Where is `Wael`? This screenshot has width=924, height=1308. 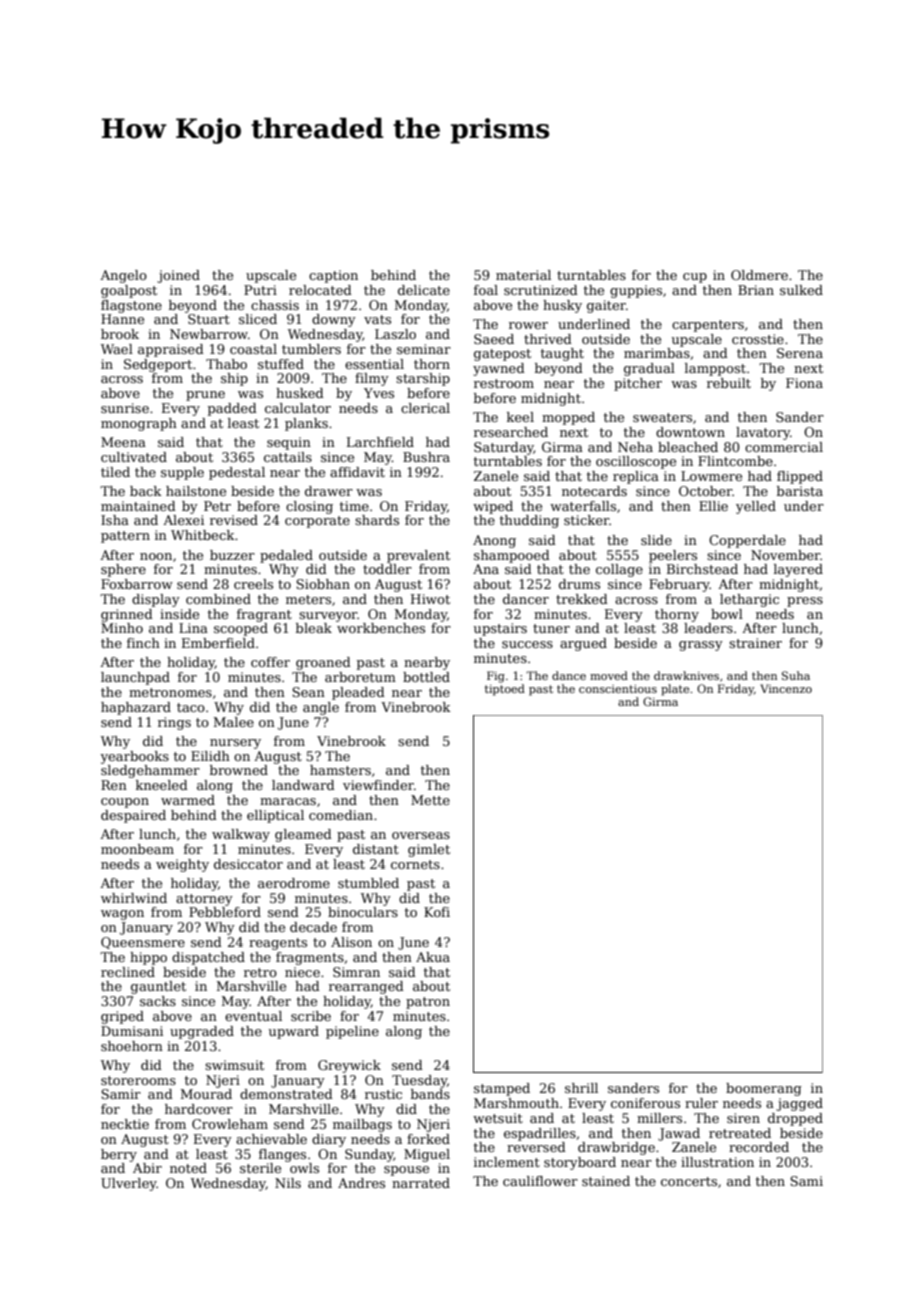 Wael is located at coordinates (117, 349).
